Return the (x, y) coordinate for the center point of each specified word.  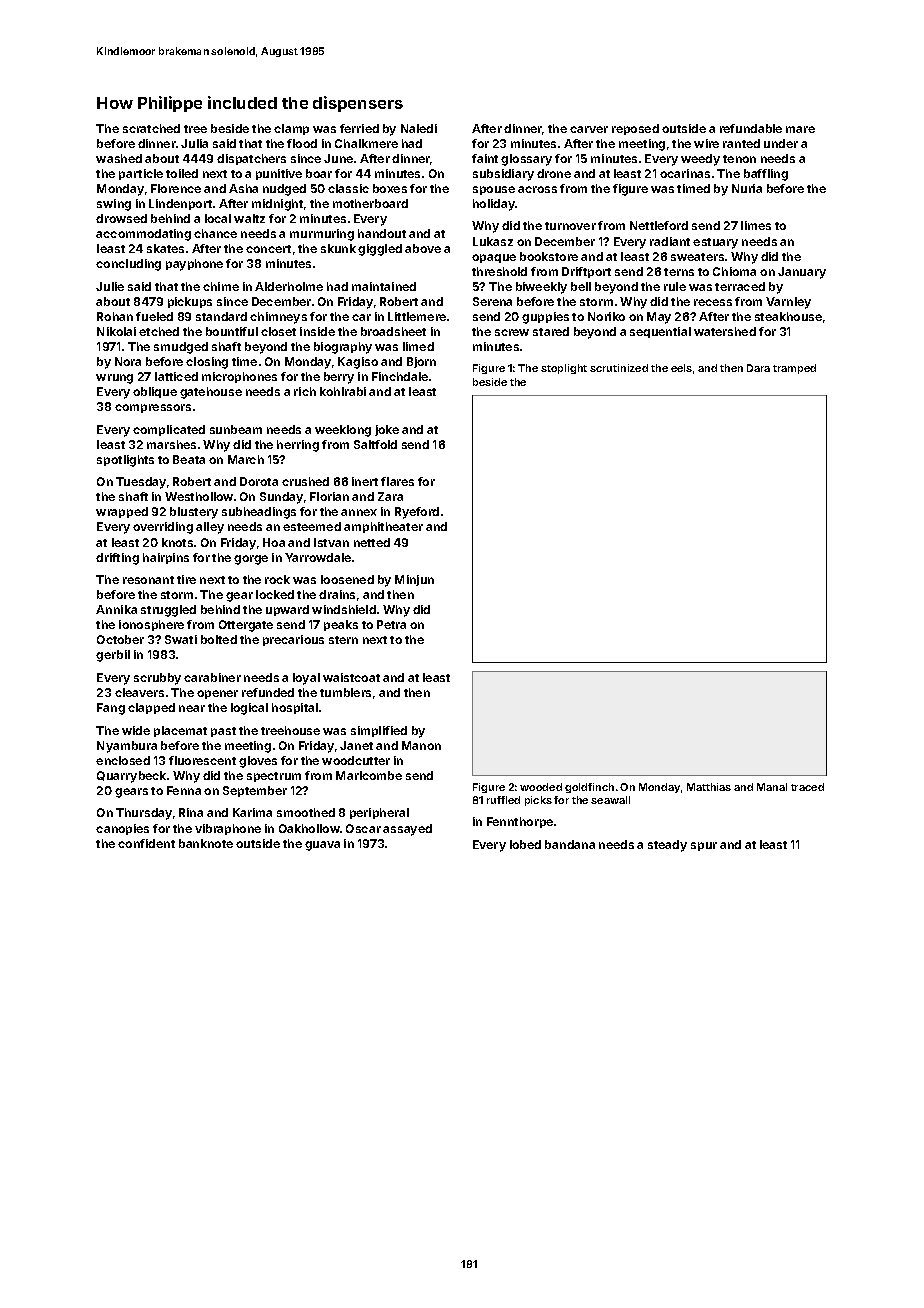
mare (800, 129)
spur (704, 846)
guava (322, 846)
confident (146, 843)
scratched (151, 128)
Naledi (419, 128)
